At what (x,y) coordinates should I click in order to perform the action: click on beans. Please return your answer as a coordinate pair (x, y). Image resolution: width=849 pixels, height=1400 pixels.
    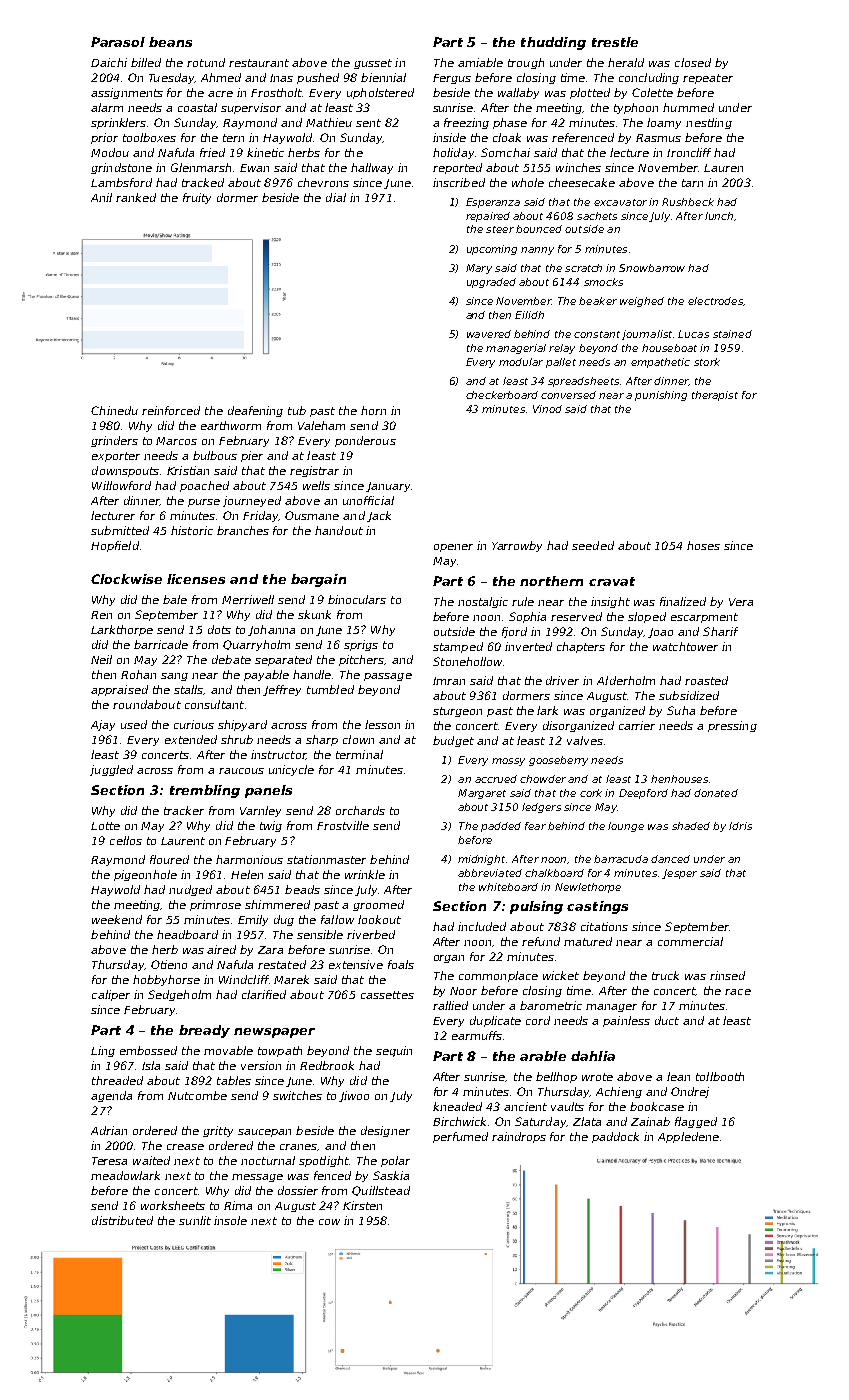
    Looking at the image, I should click on (170, 42).
